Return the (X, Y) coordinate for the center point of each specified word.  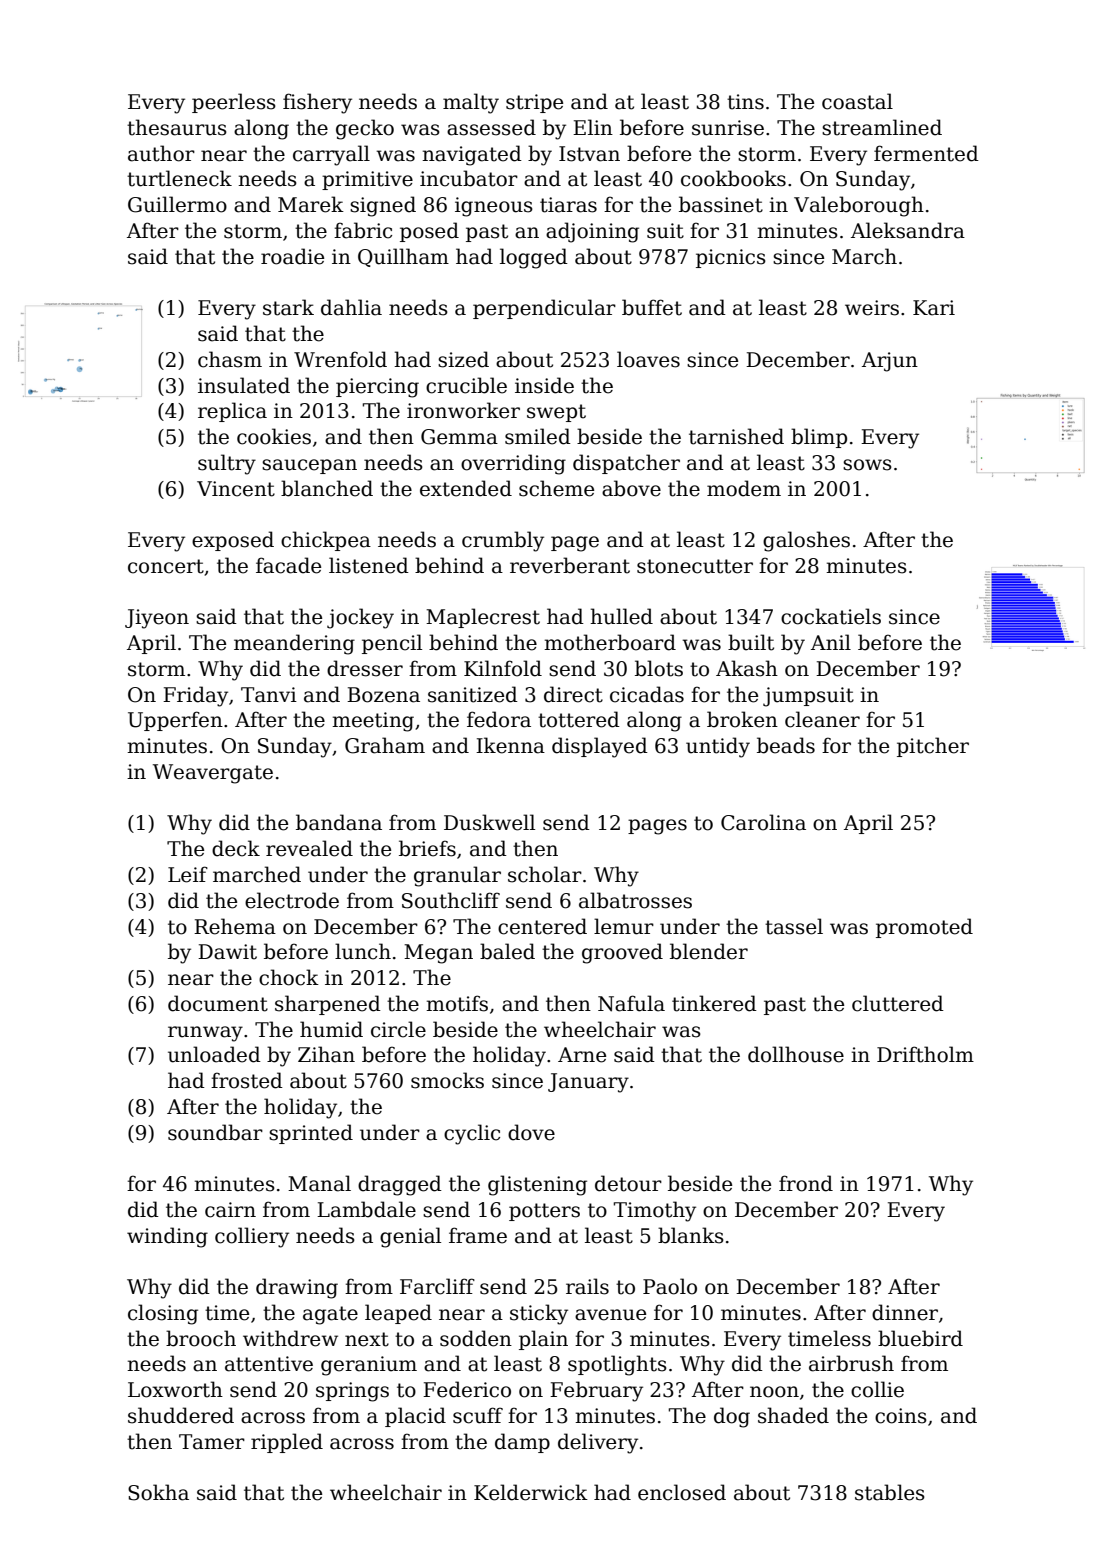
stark (288, 307)
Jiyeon (157, 619)
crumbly (503, 541)
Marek (311, 204)
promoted (924, 928)
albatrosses (635, 900)
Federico (467, 1389)
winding (167, 1237)
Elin (593, 127)
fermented (926, 153)
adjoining (592, 232)
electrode (292, 900)
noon (774, 1392)
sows (867, 465)
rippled (287, 1443)
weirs (872, 308)
